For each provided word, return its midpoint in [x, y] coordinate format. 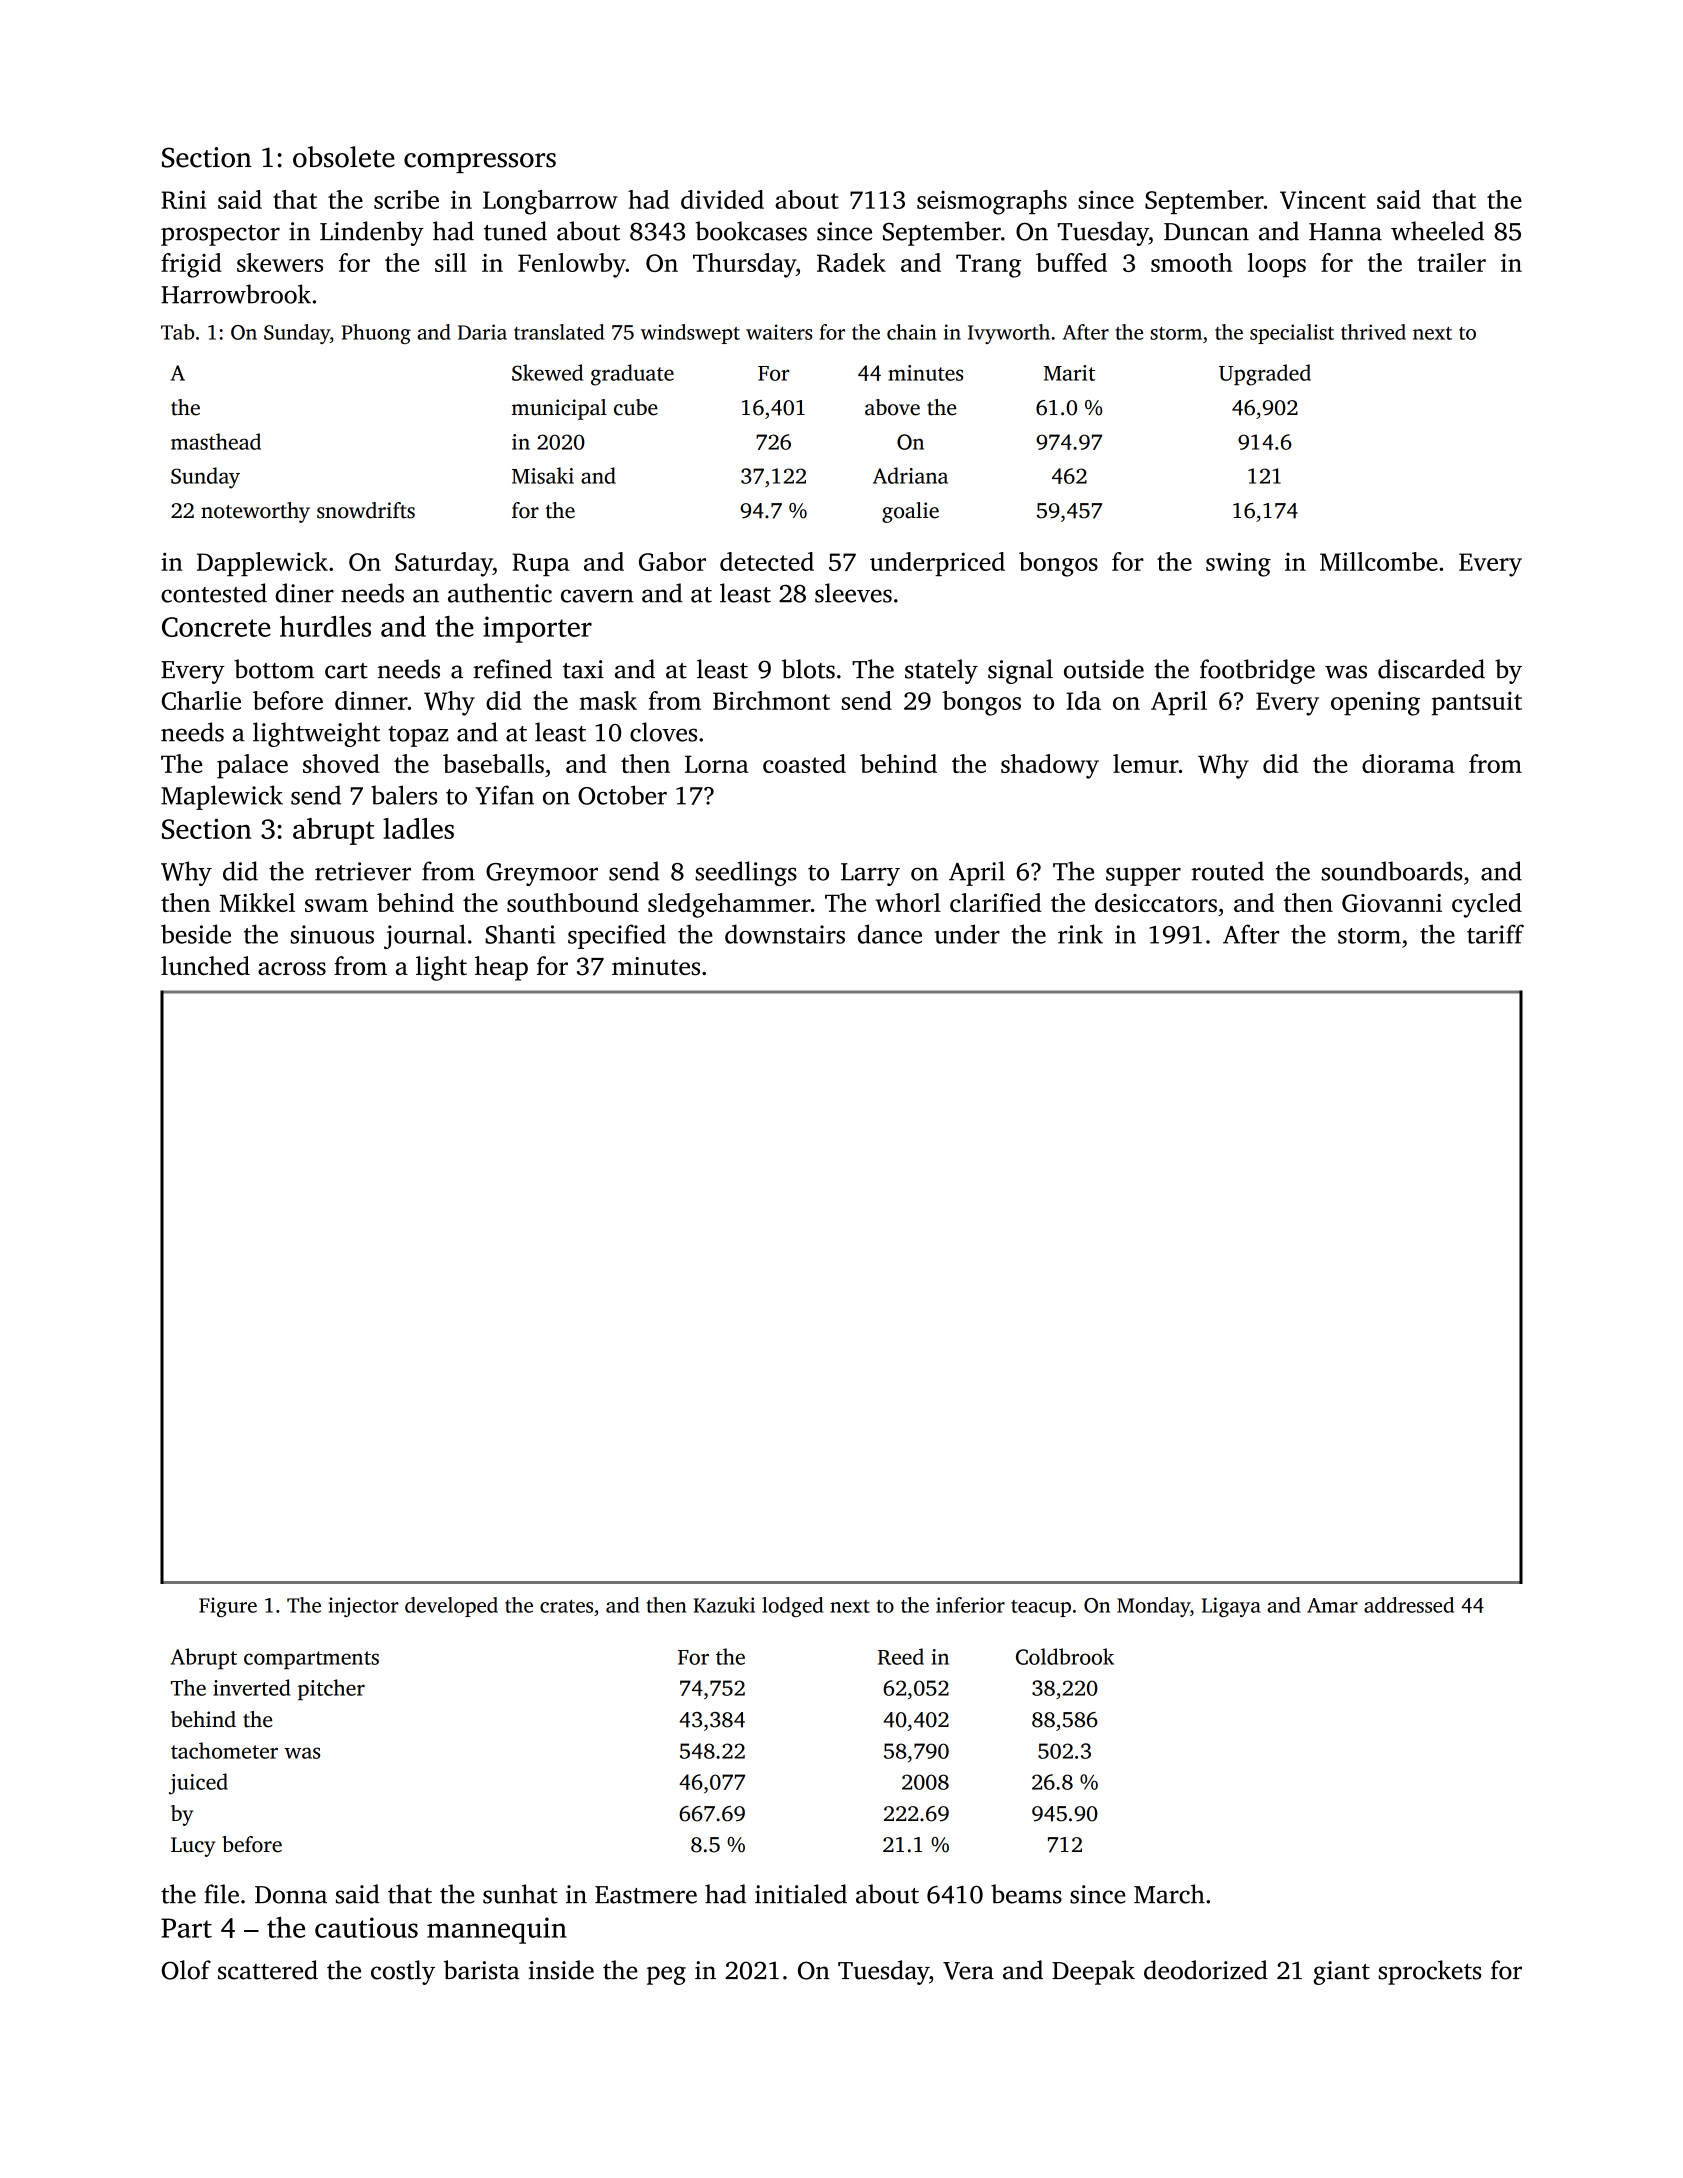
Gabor [672, 561]
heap [501, 968]
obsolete [344, 157]
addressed [1409, 1605]
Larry [870, 874]
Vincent [1323, 199]
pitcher [331, 1689]
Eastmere [646, 1895]
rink [1080, 934]
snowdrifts [366, 510]
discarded [1431, 669]
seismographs [992, 202]
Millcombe [1379, 561]
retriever [363, 871]
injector [363, 1607]
